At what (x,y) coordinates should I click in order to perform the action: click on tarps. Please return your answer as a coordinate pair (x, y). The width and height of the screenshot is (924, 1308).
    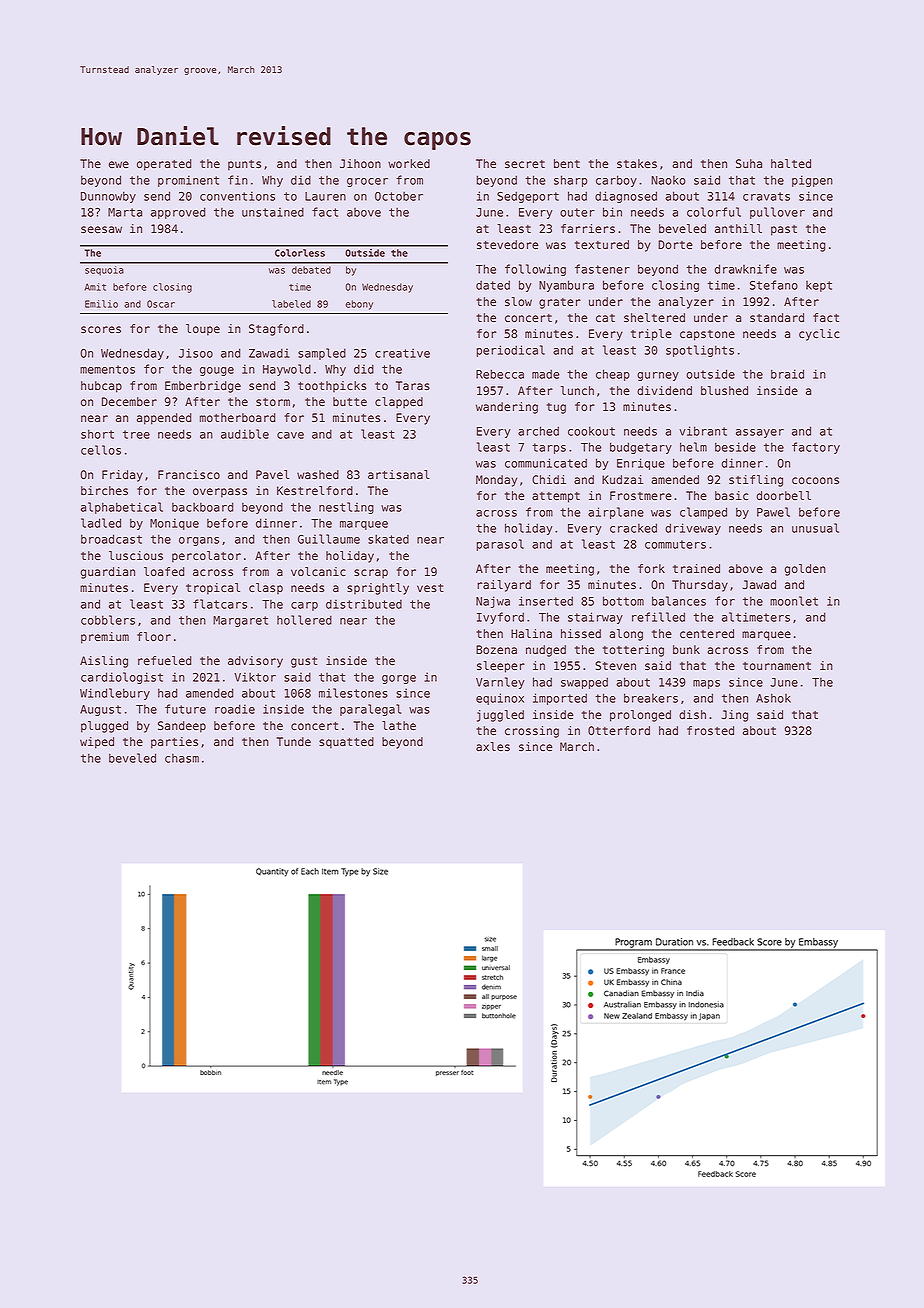
    Looking at the image, I should click on (549, 448).
